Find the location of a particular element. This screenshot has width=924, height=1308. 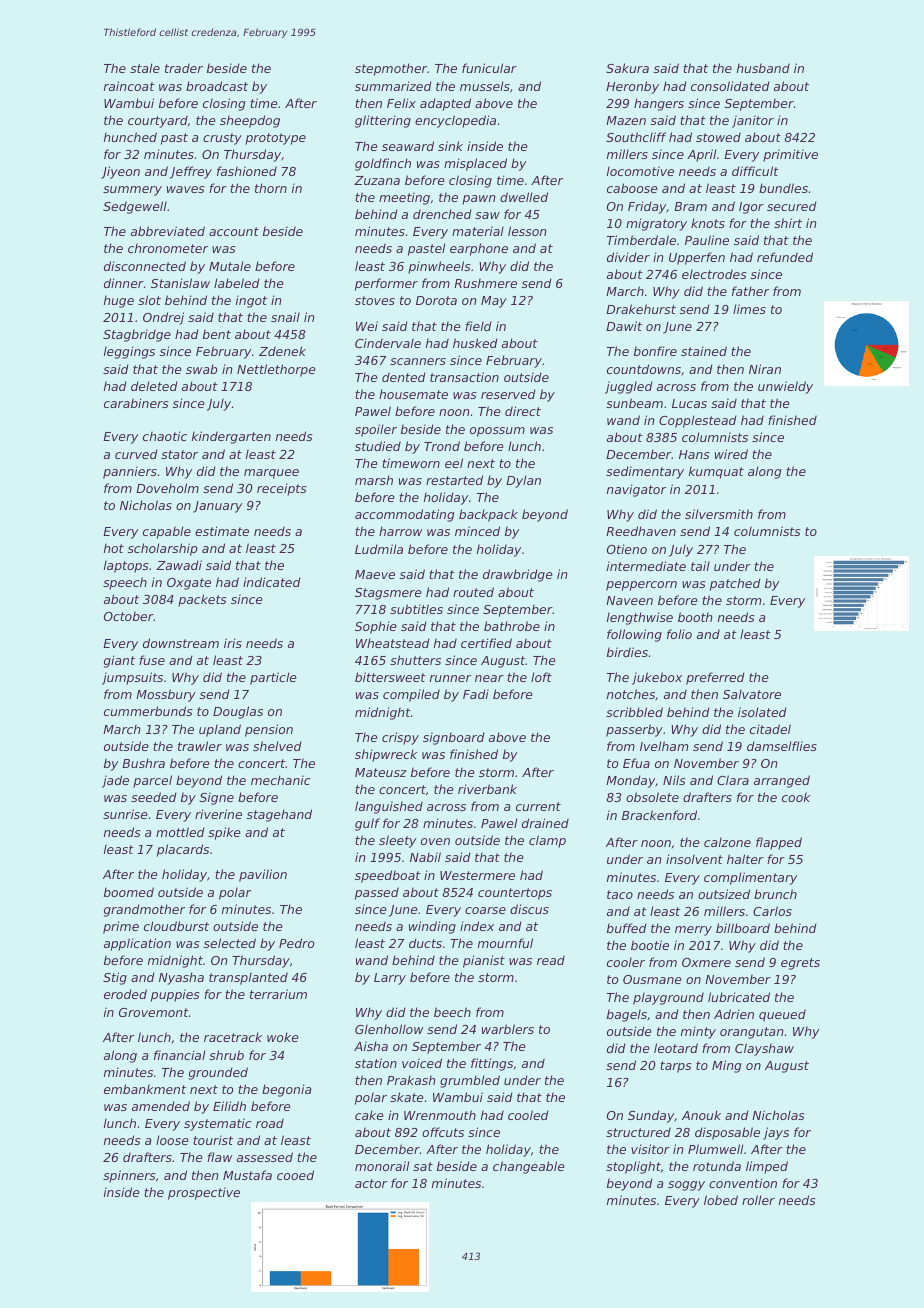

cooed is located at coordinates (295, 1175).
